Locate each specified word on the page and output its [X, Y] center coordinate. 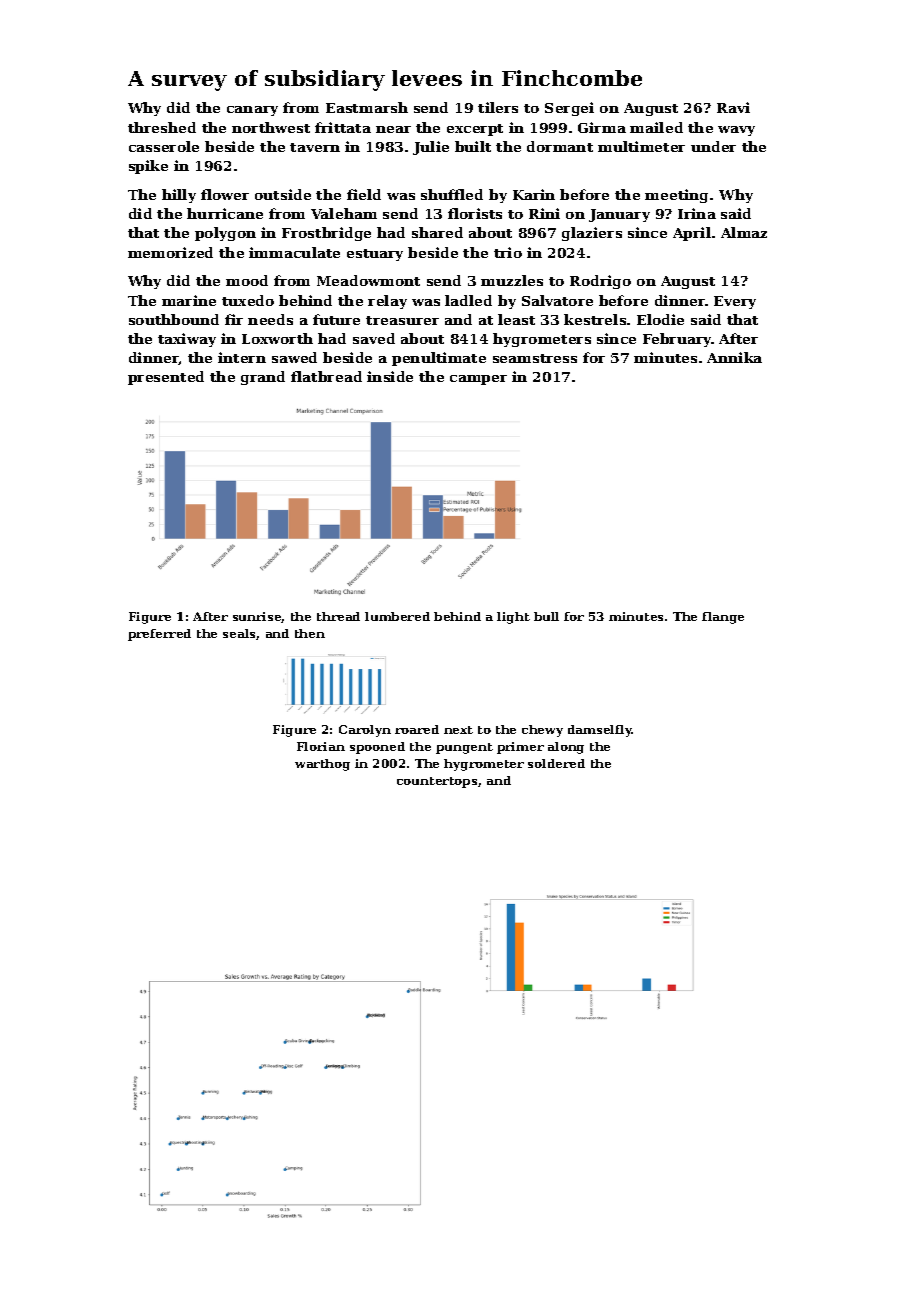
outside [283, 194]
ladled [468, 300]
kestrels [595, 319]
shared [437, 232]
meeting [676, 196]
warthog [322, 765]
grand [263, 378]
